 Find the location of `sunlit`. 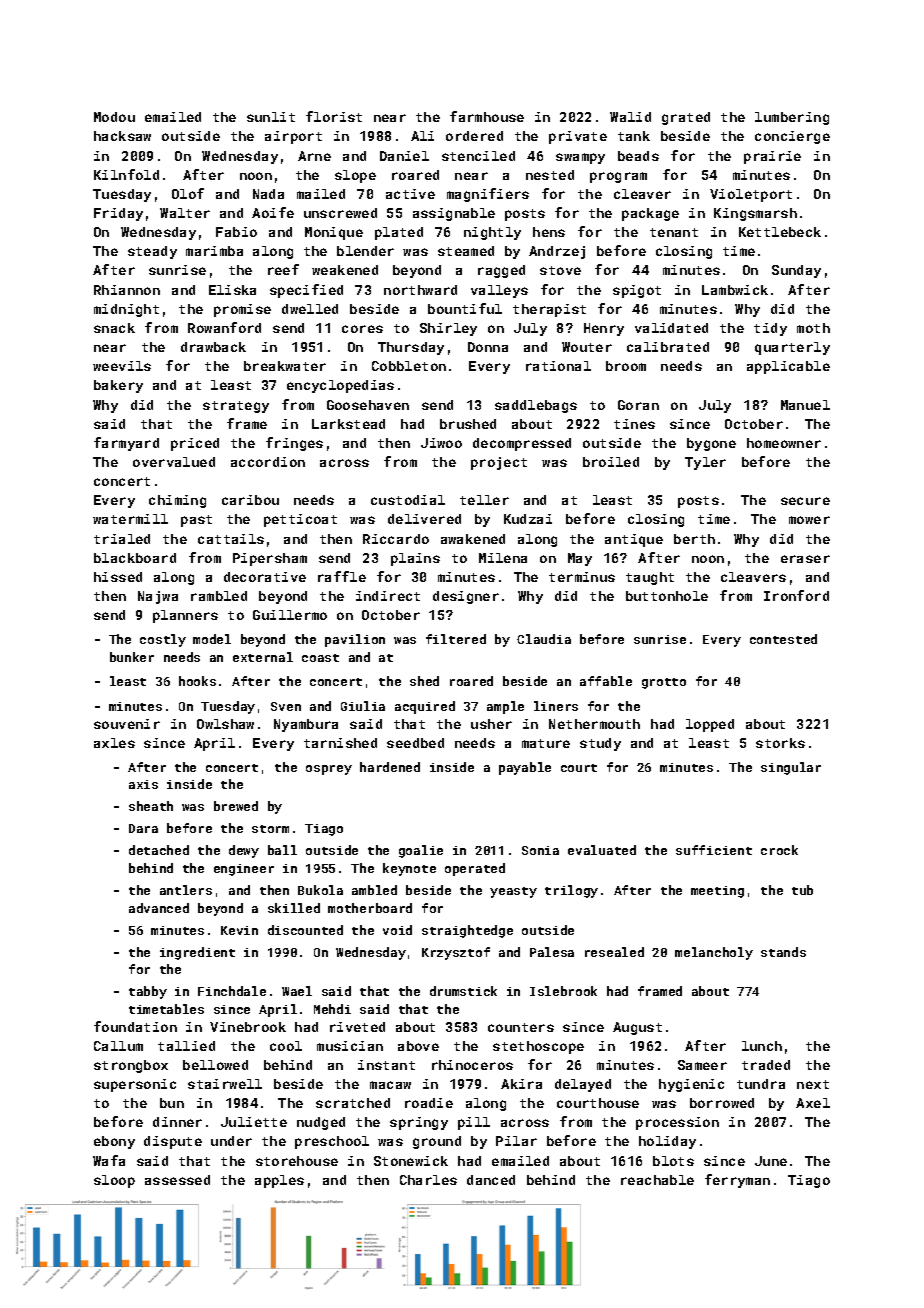

sunlit is located at coordinates (271, 117).
